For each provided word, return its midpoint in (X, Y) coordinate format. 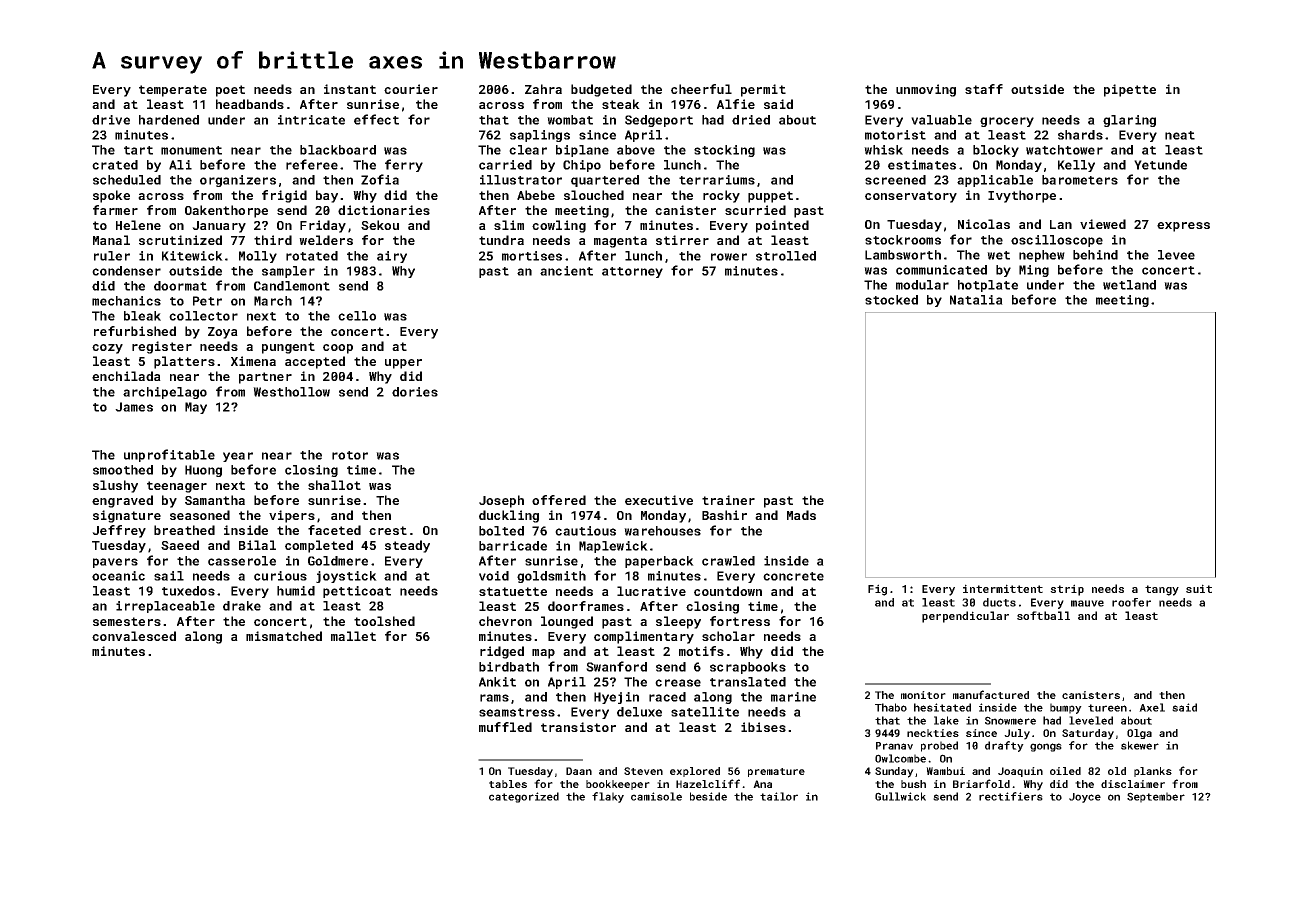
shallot (334, 485)
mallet (353, 636)
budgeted (601, 90)
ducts (999, 602)
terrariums (717, 180)
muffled (505, 727)
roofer (1131, 602)
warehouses (662, 531)
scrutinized (180, 240)
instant (350, 89)
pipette (1130, 90)
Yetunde (1160, 165)
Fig (877, 590)
